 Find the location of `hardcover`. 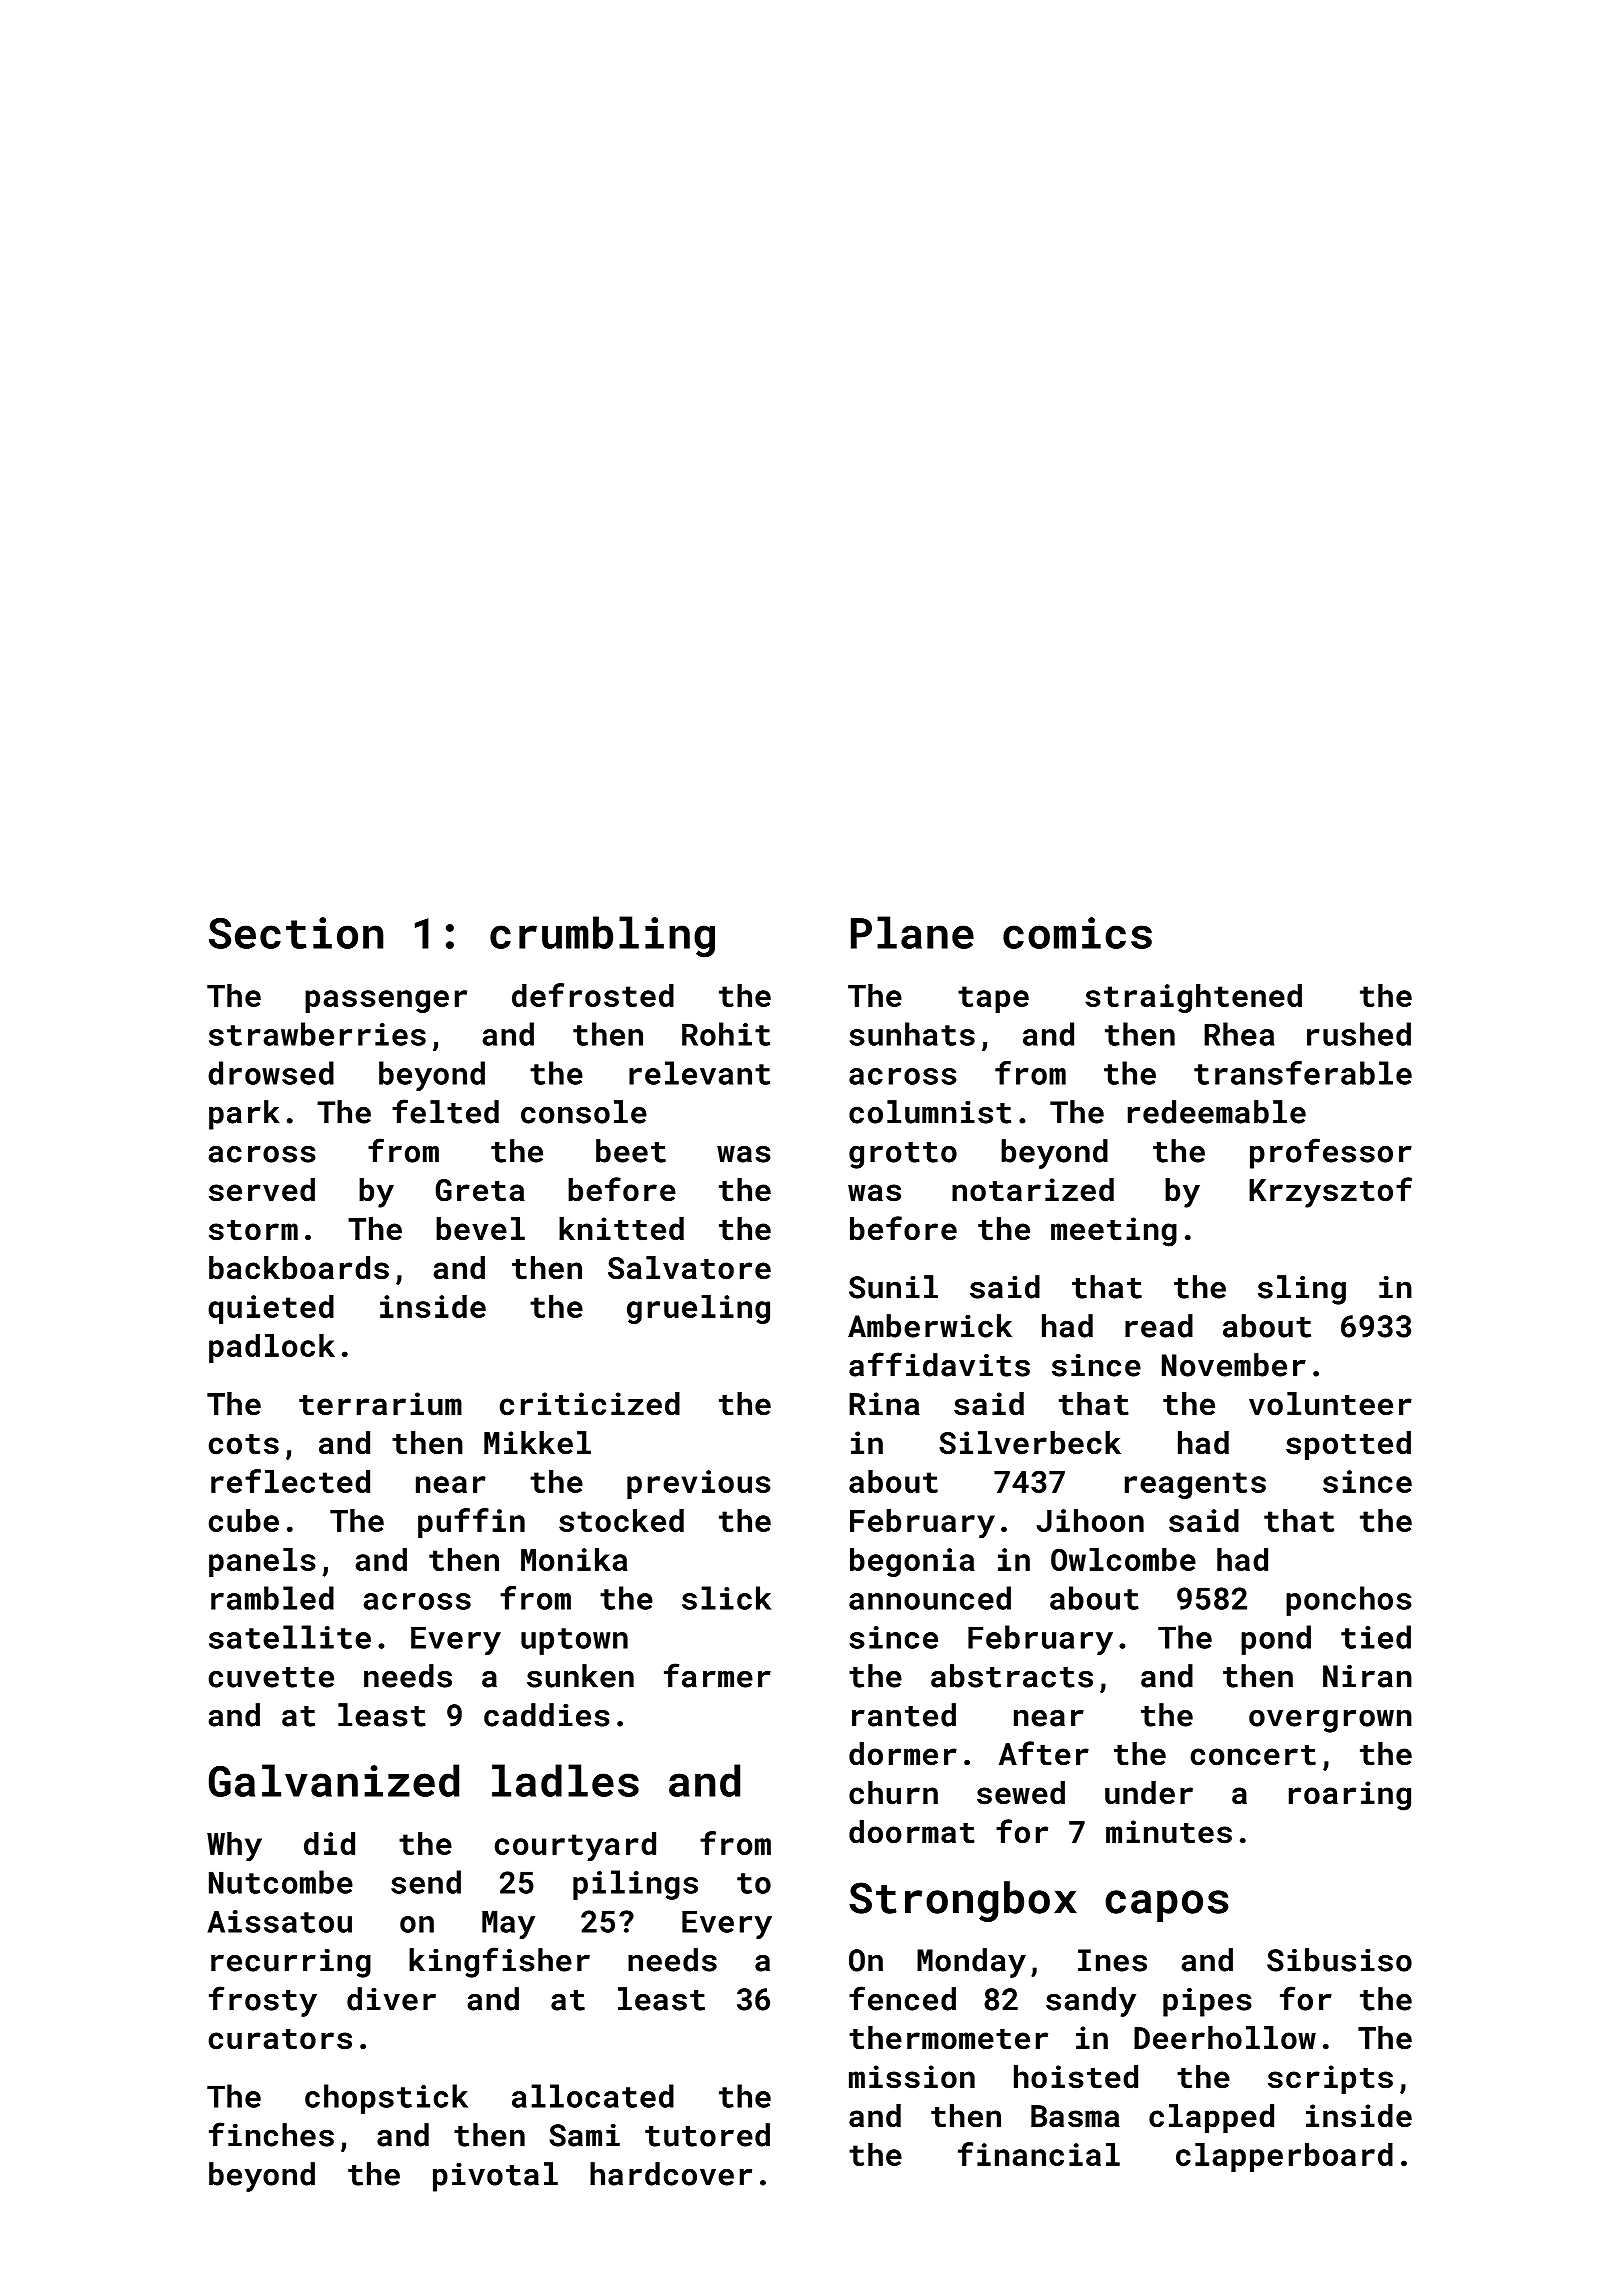

hardcover is located at coordinates (671, 2174).
